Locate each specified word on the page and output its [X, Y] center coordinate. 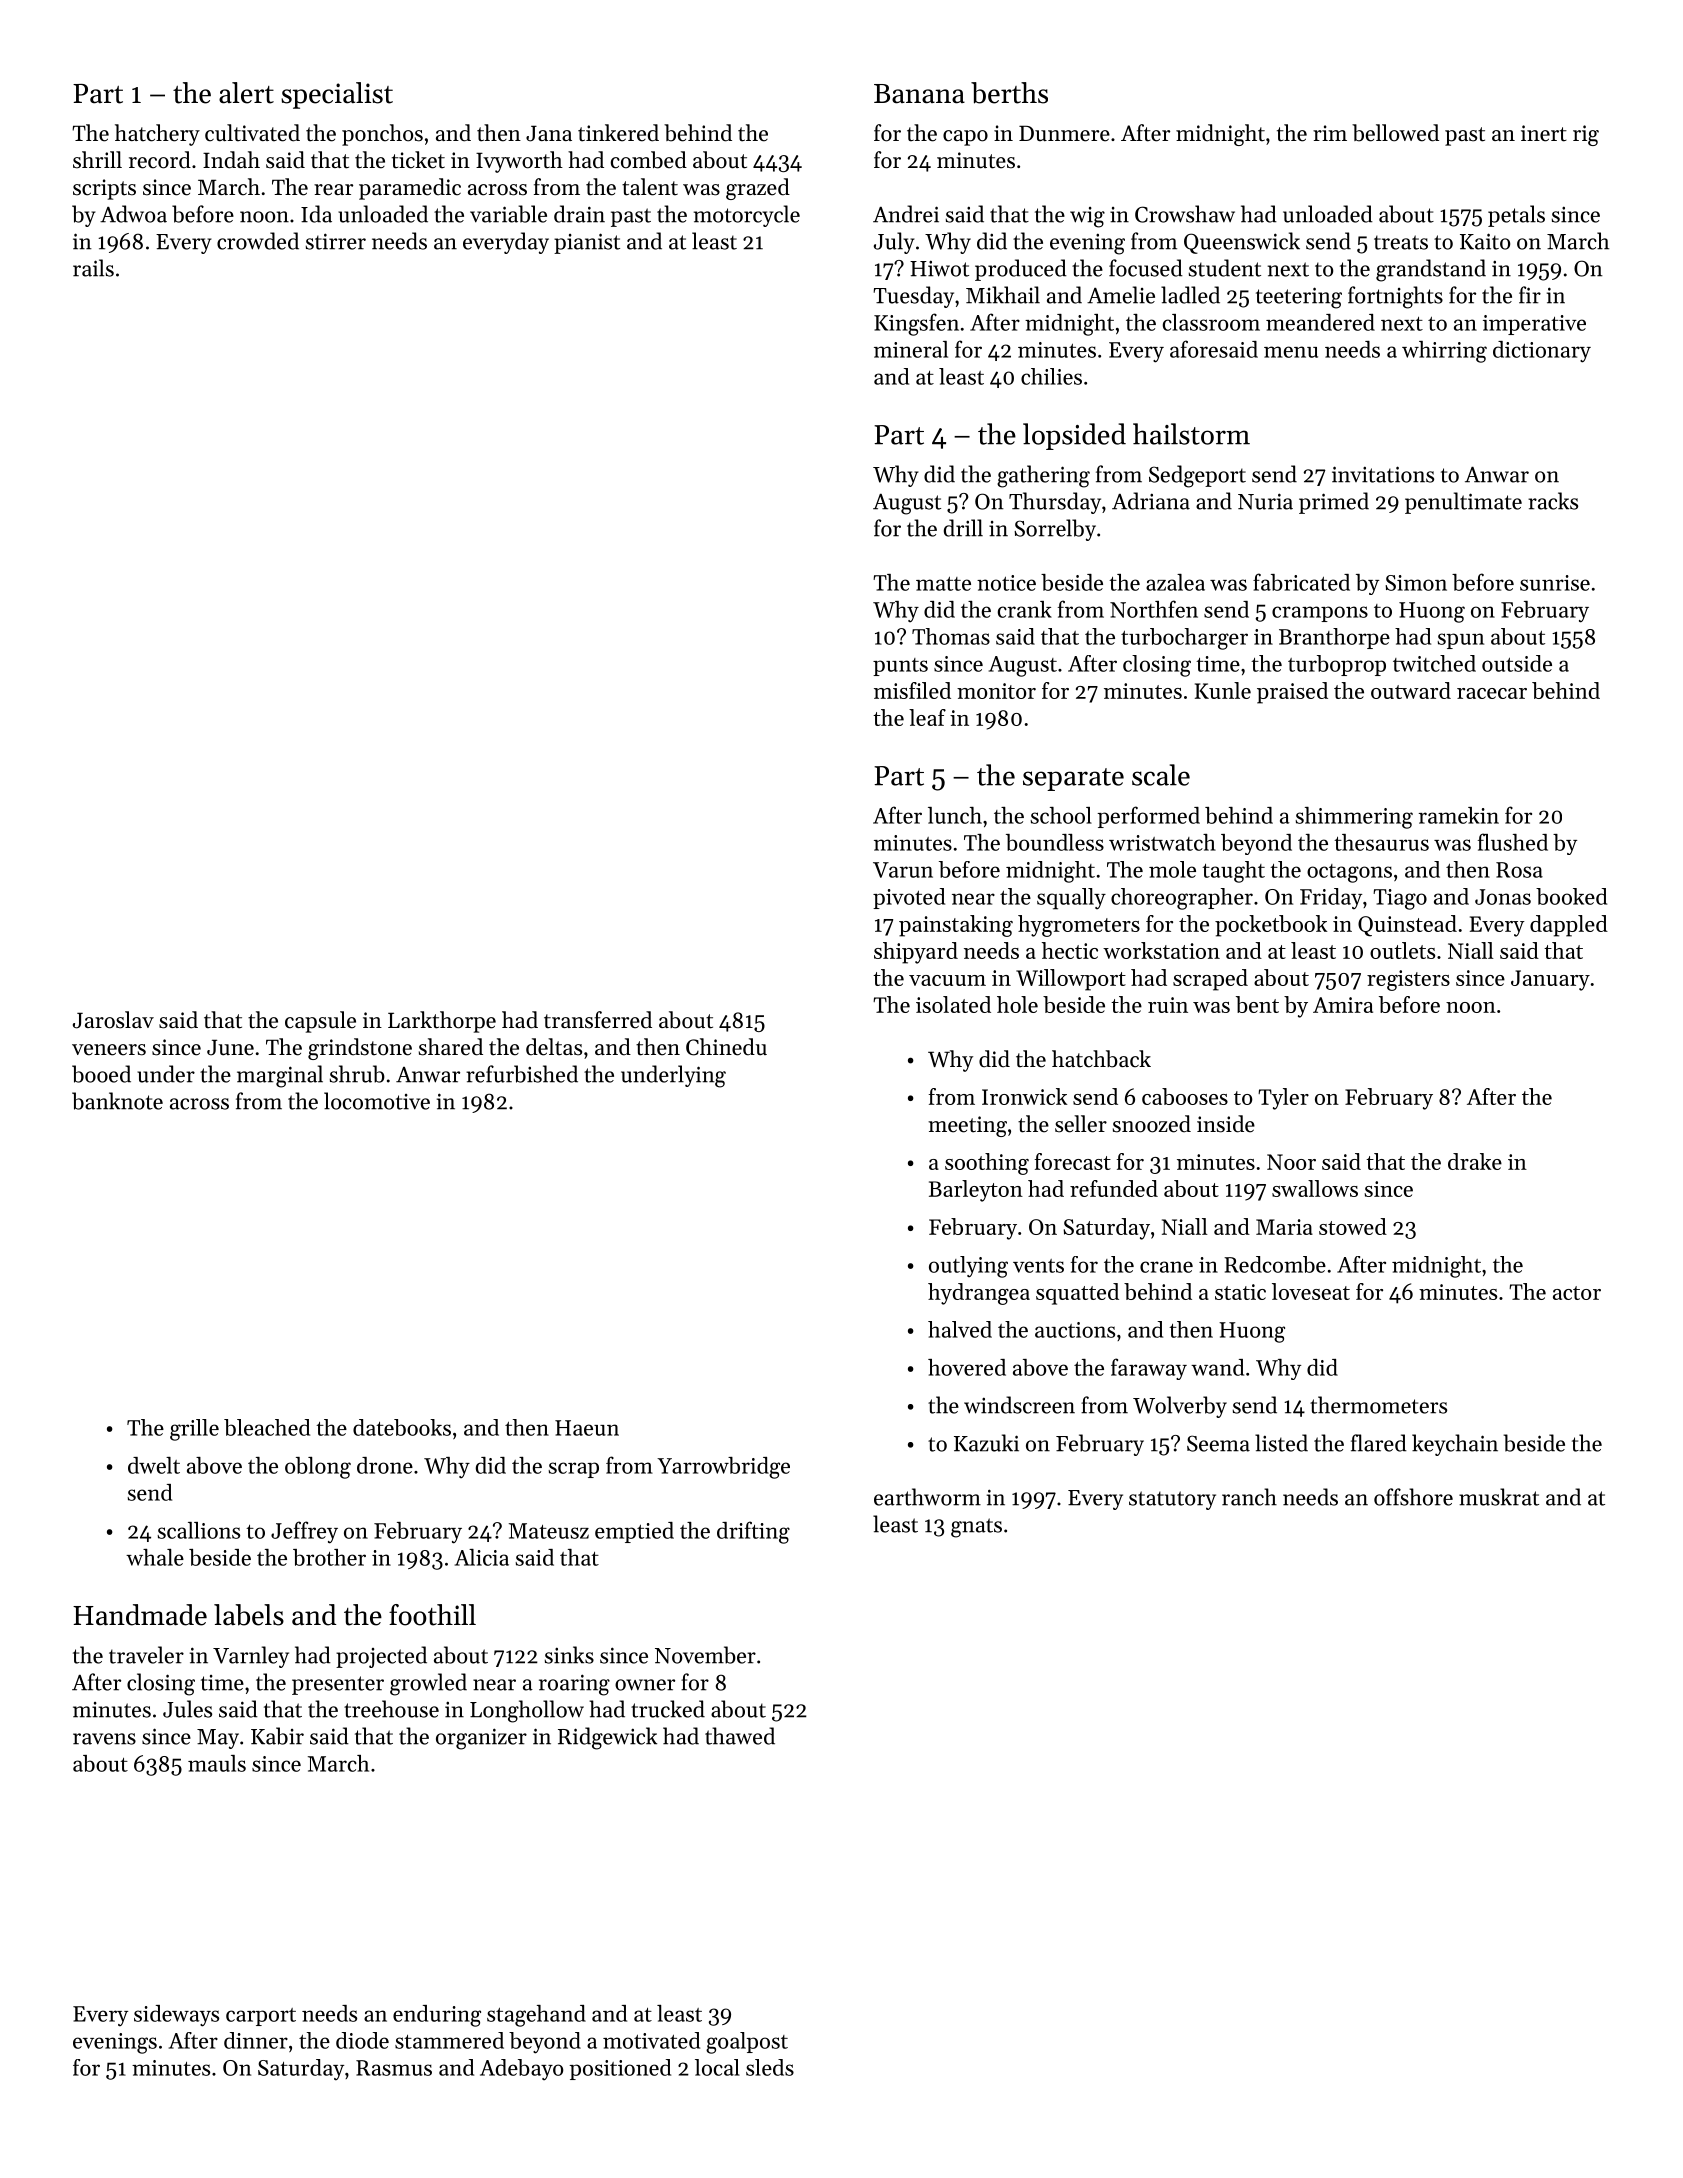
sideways [176, 2016]
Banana [919, 94]
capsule [320, 1022]
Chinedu [726, 1047]
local [717, 2067]
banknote [117, 1101]
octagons [1349, 873]
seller [1081, 1124]
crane [1166, 1267]
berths [1009, 93]
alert [246, 93]
